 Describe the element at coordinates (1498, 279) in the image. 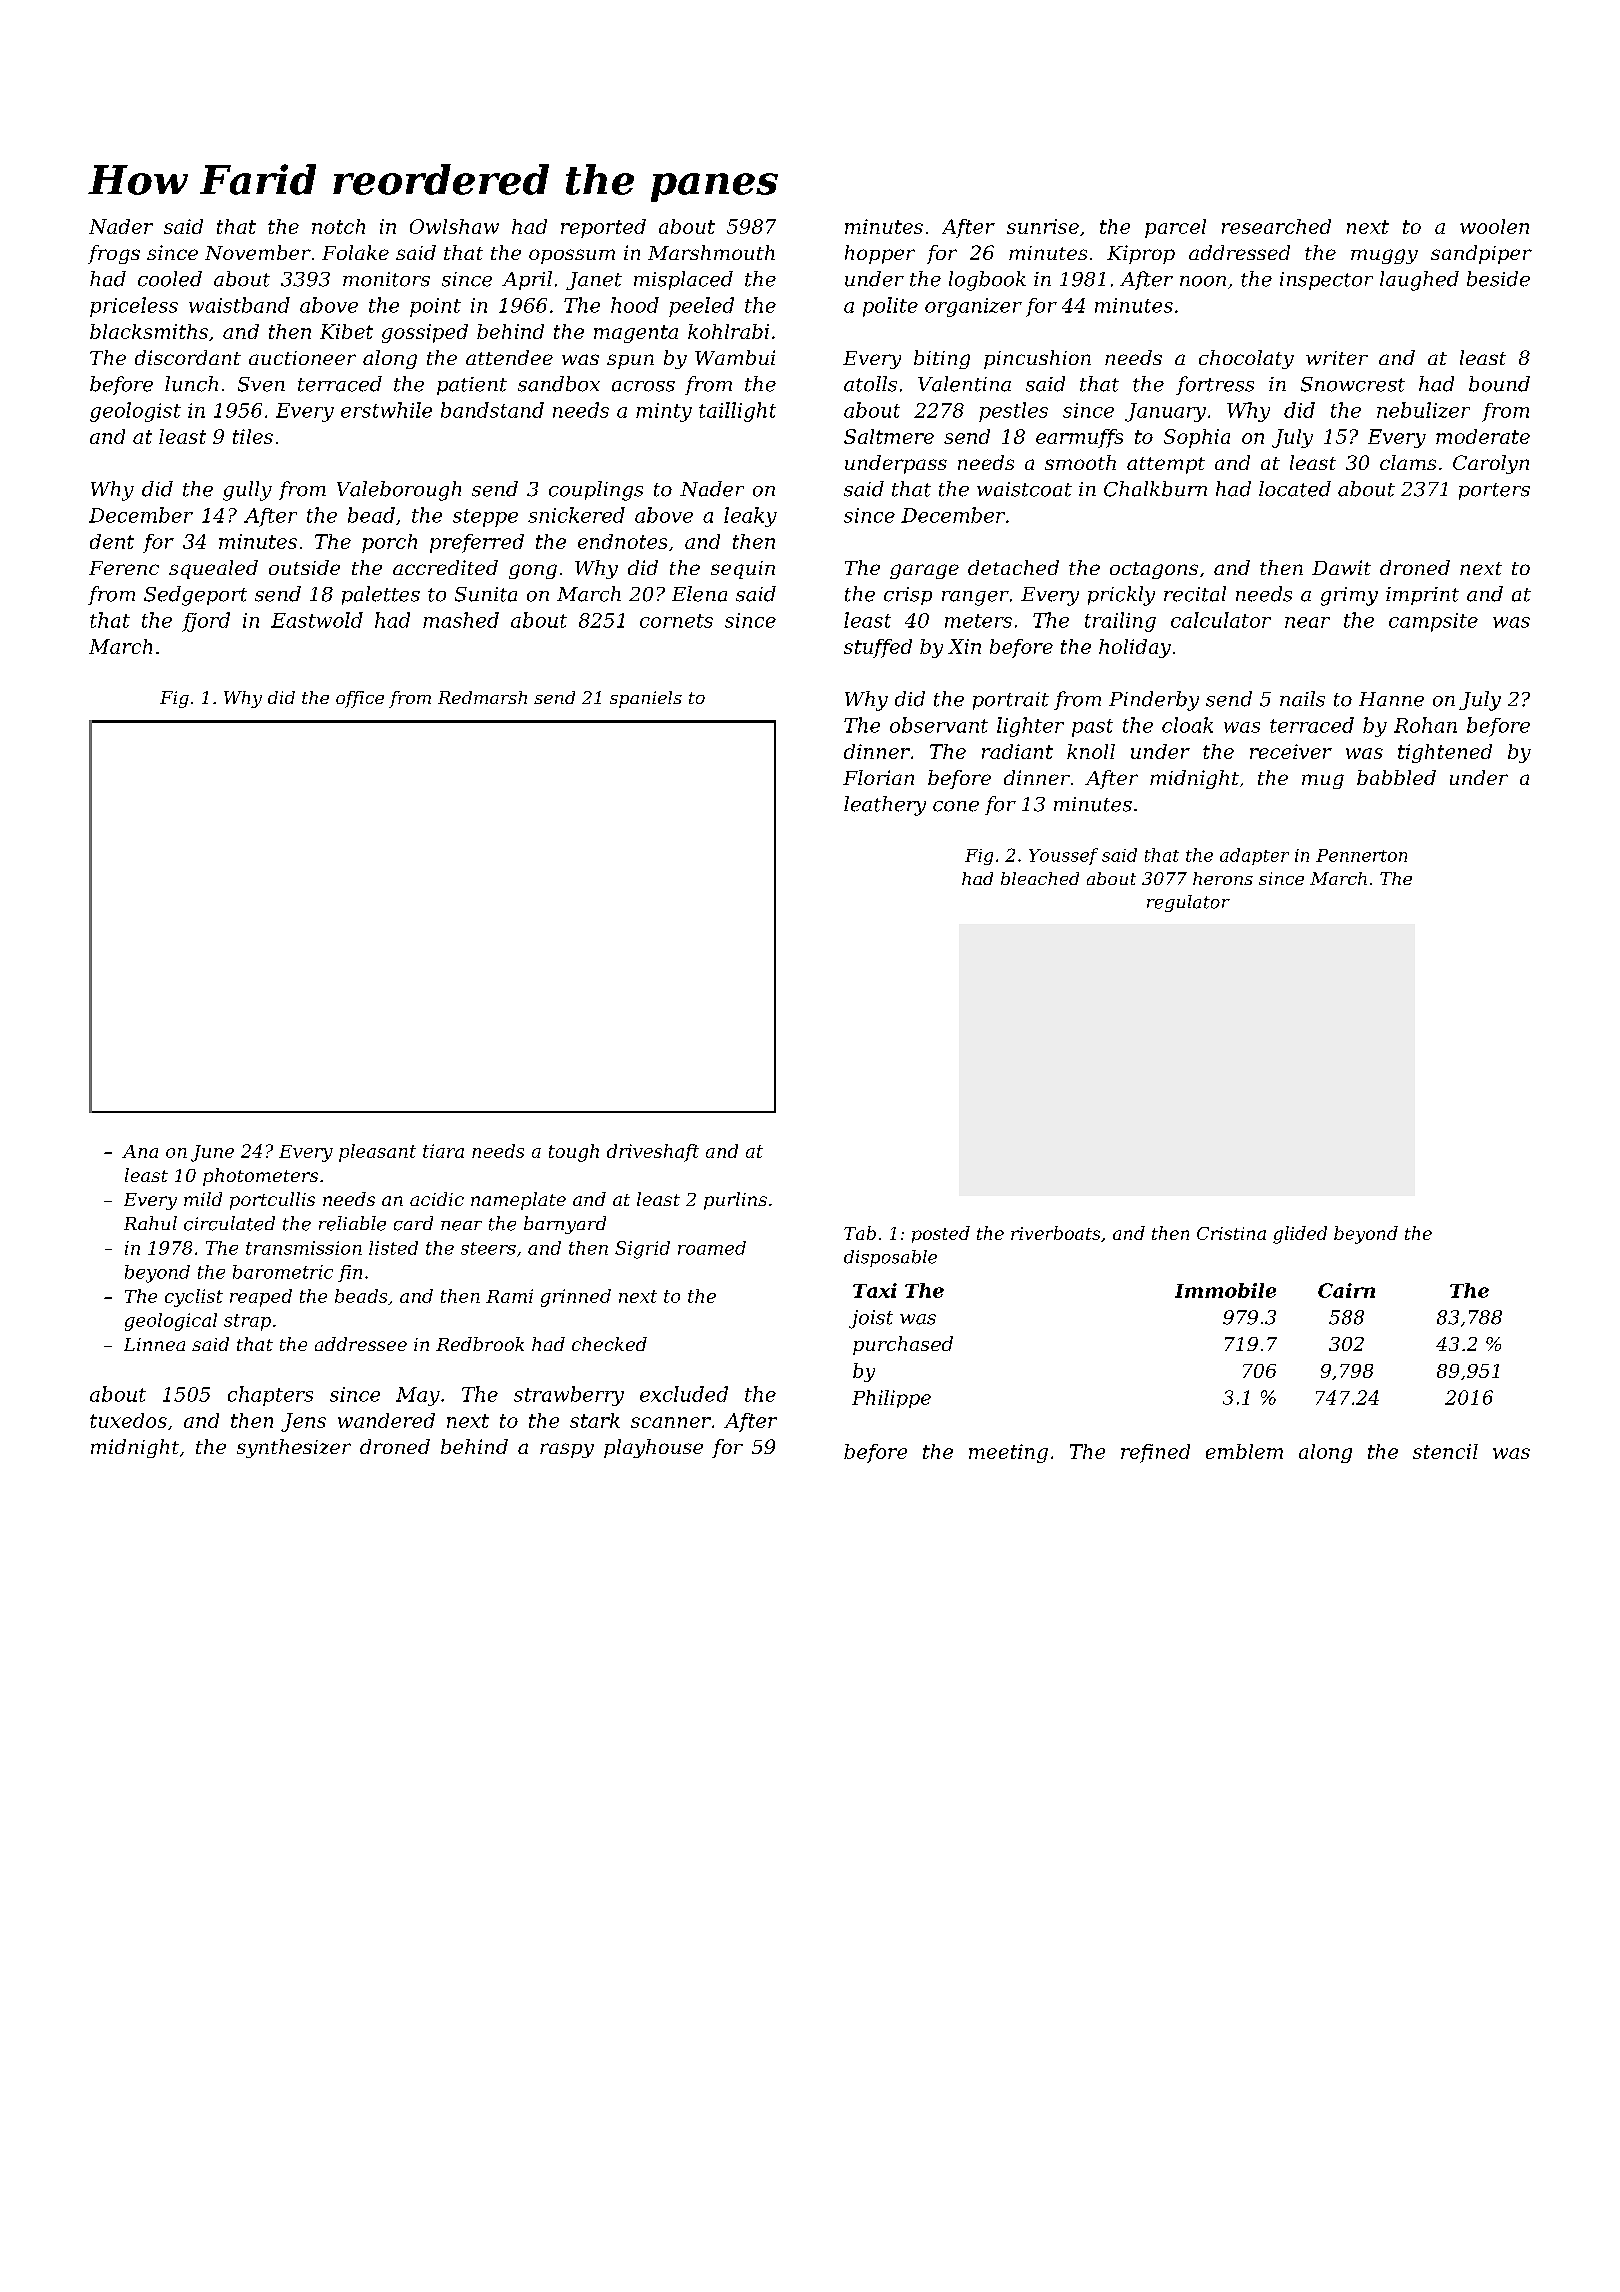

I see `beside` at that location.
